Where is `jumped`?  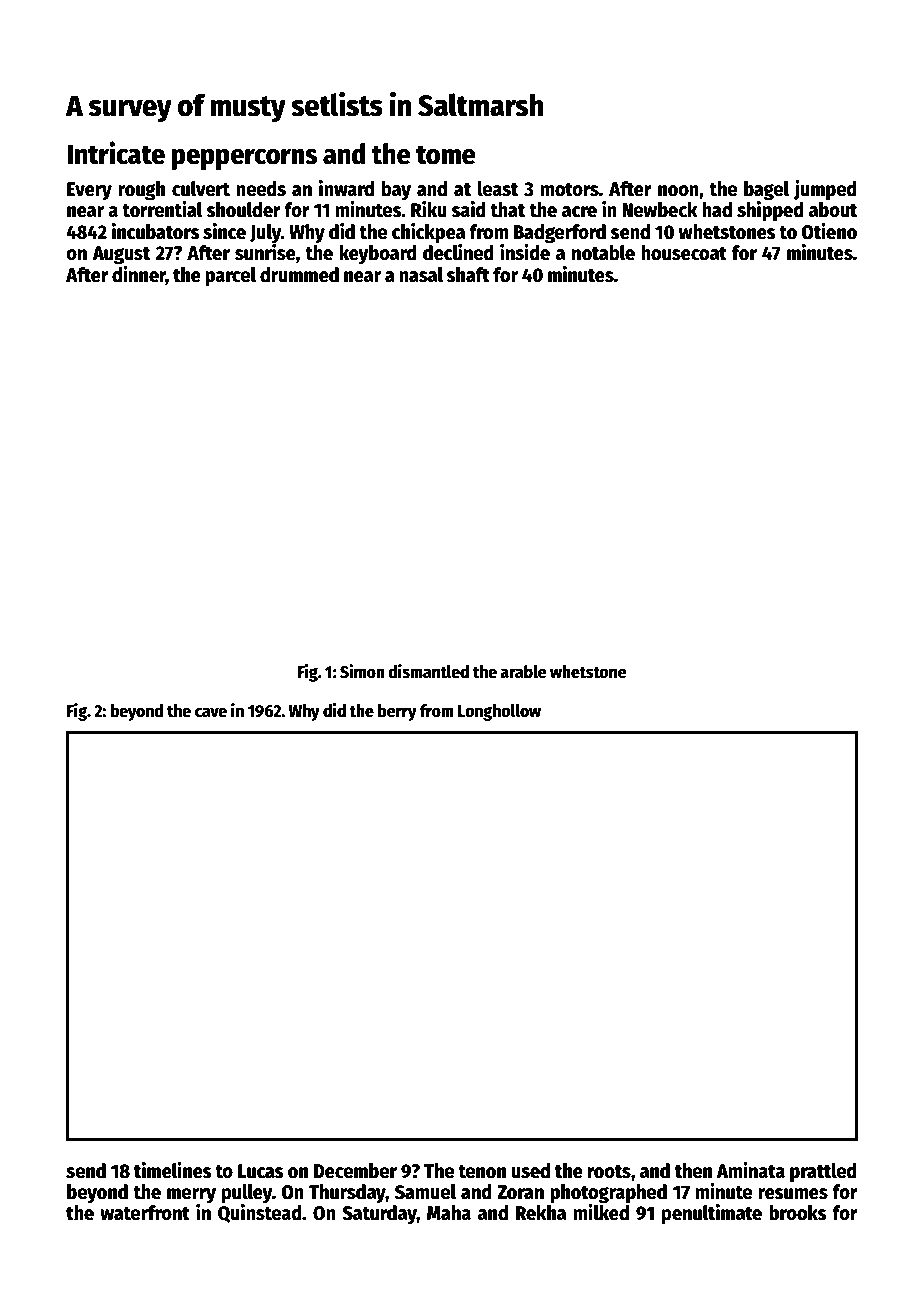 jumped is located at coordinates (825, 190).
